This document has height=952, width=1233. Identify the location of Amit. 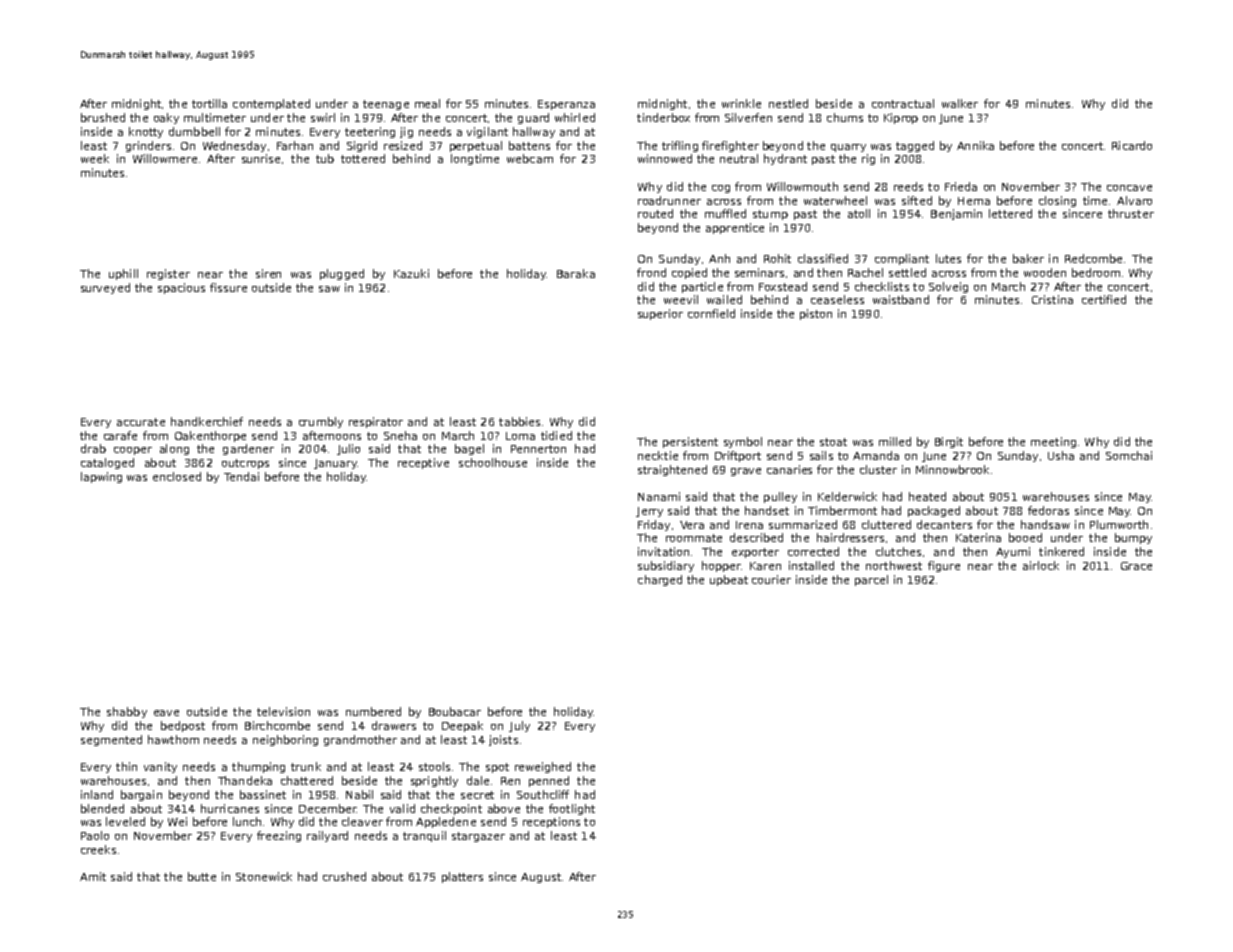
(93, 876).
